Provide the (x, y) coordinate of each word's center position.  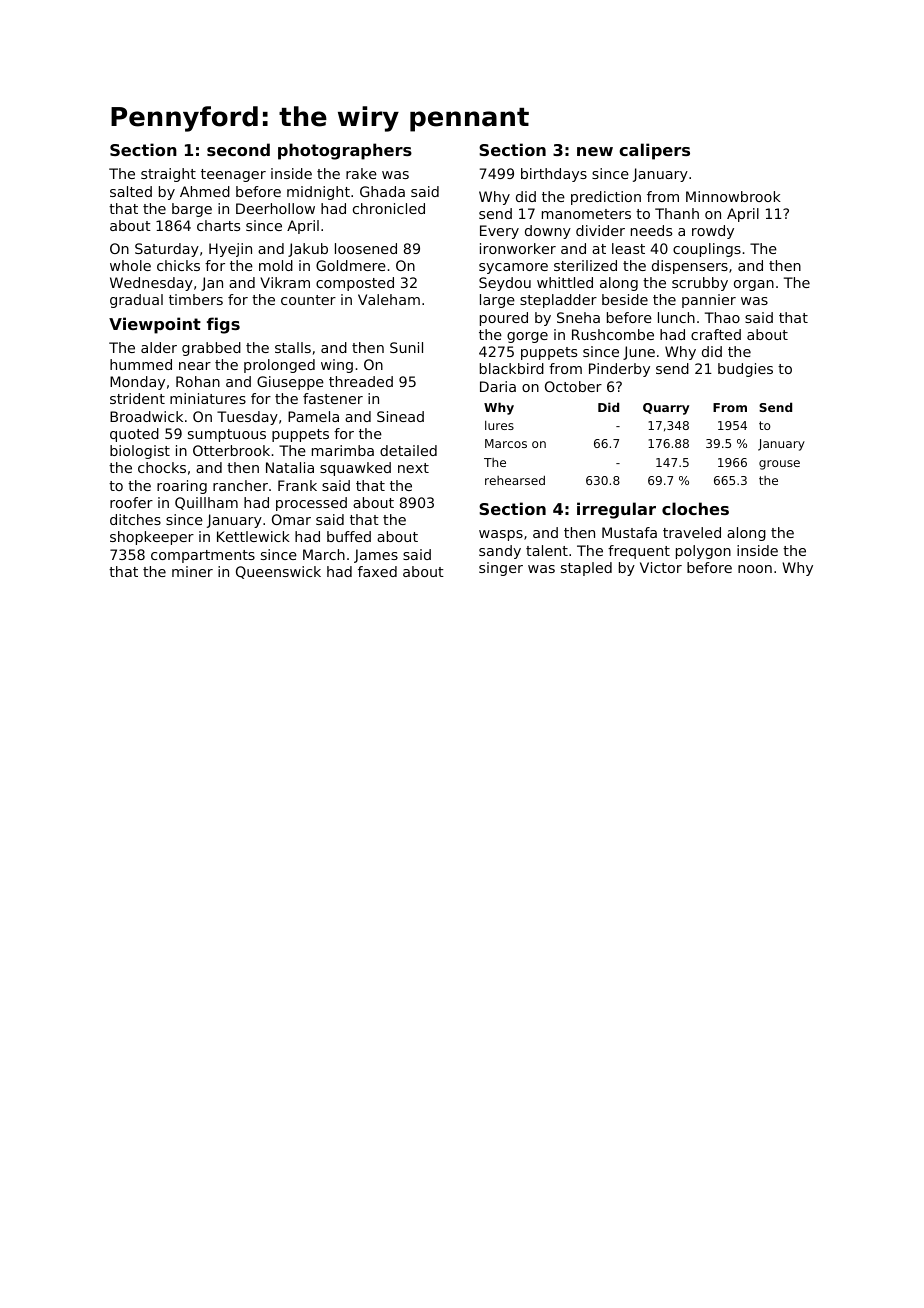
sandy (500, 552)
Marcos (506, 443)
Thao (722, 317)
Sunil (406, 347)
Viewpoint (155, 325)
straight (168, 175)
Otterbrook (231, 450)
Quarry (666, 409)
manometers (586, 214)
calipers (654, 151)
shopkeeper (152, 538)
